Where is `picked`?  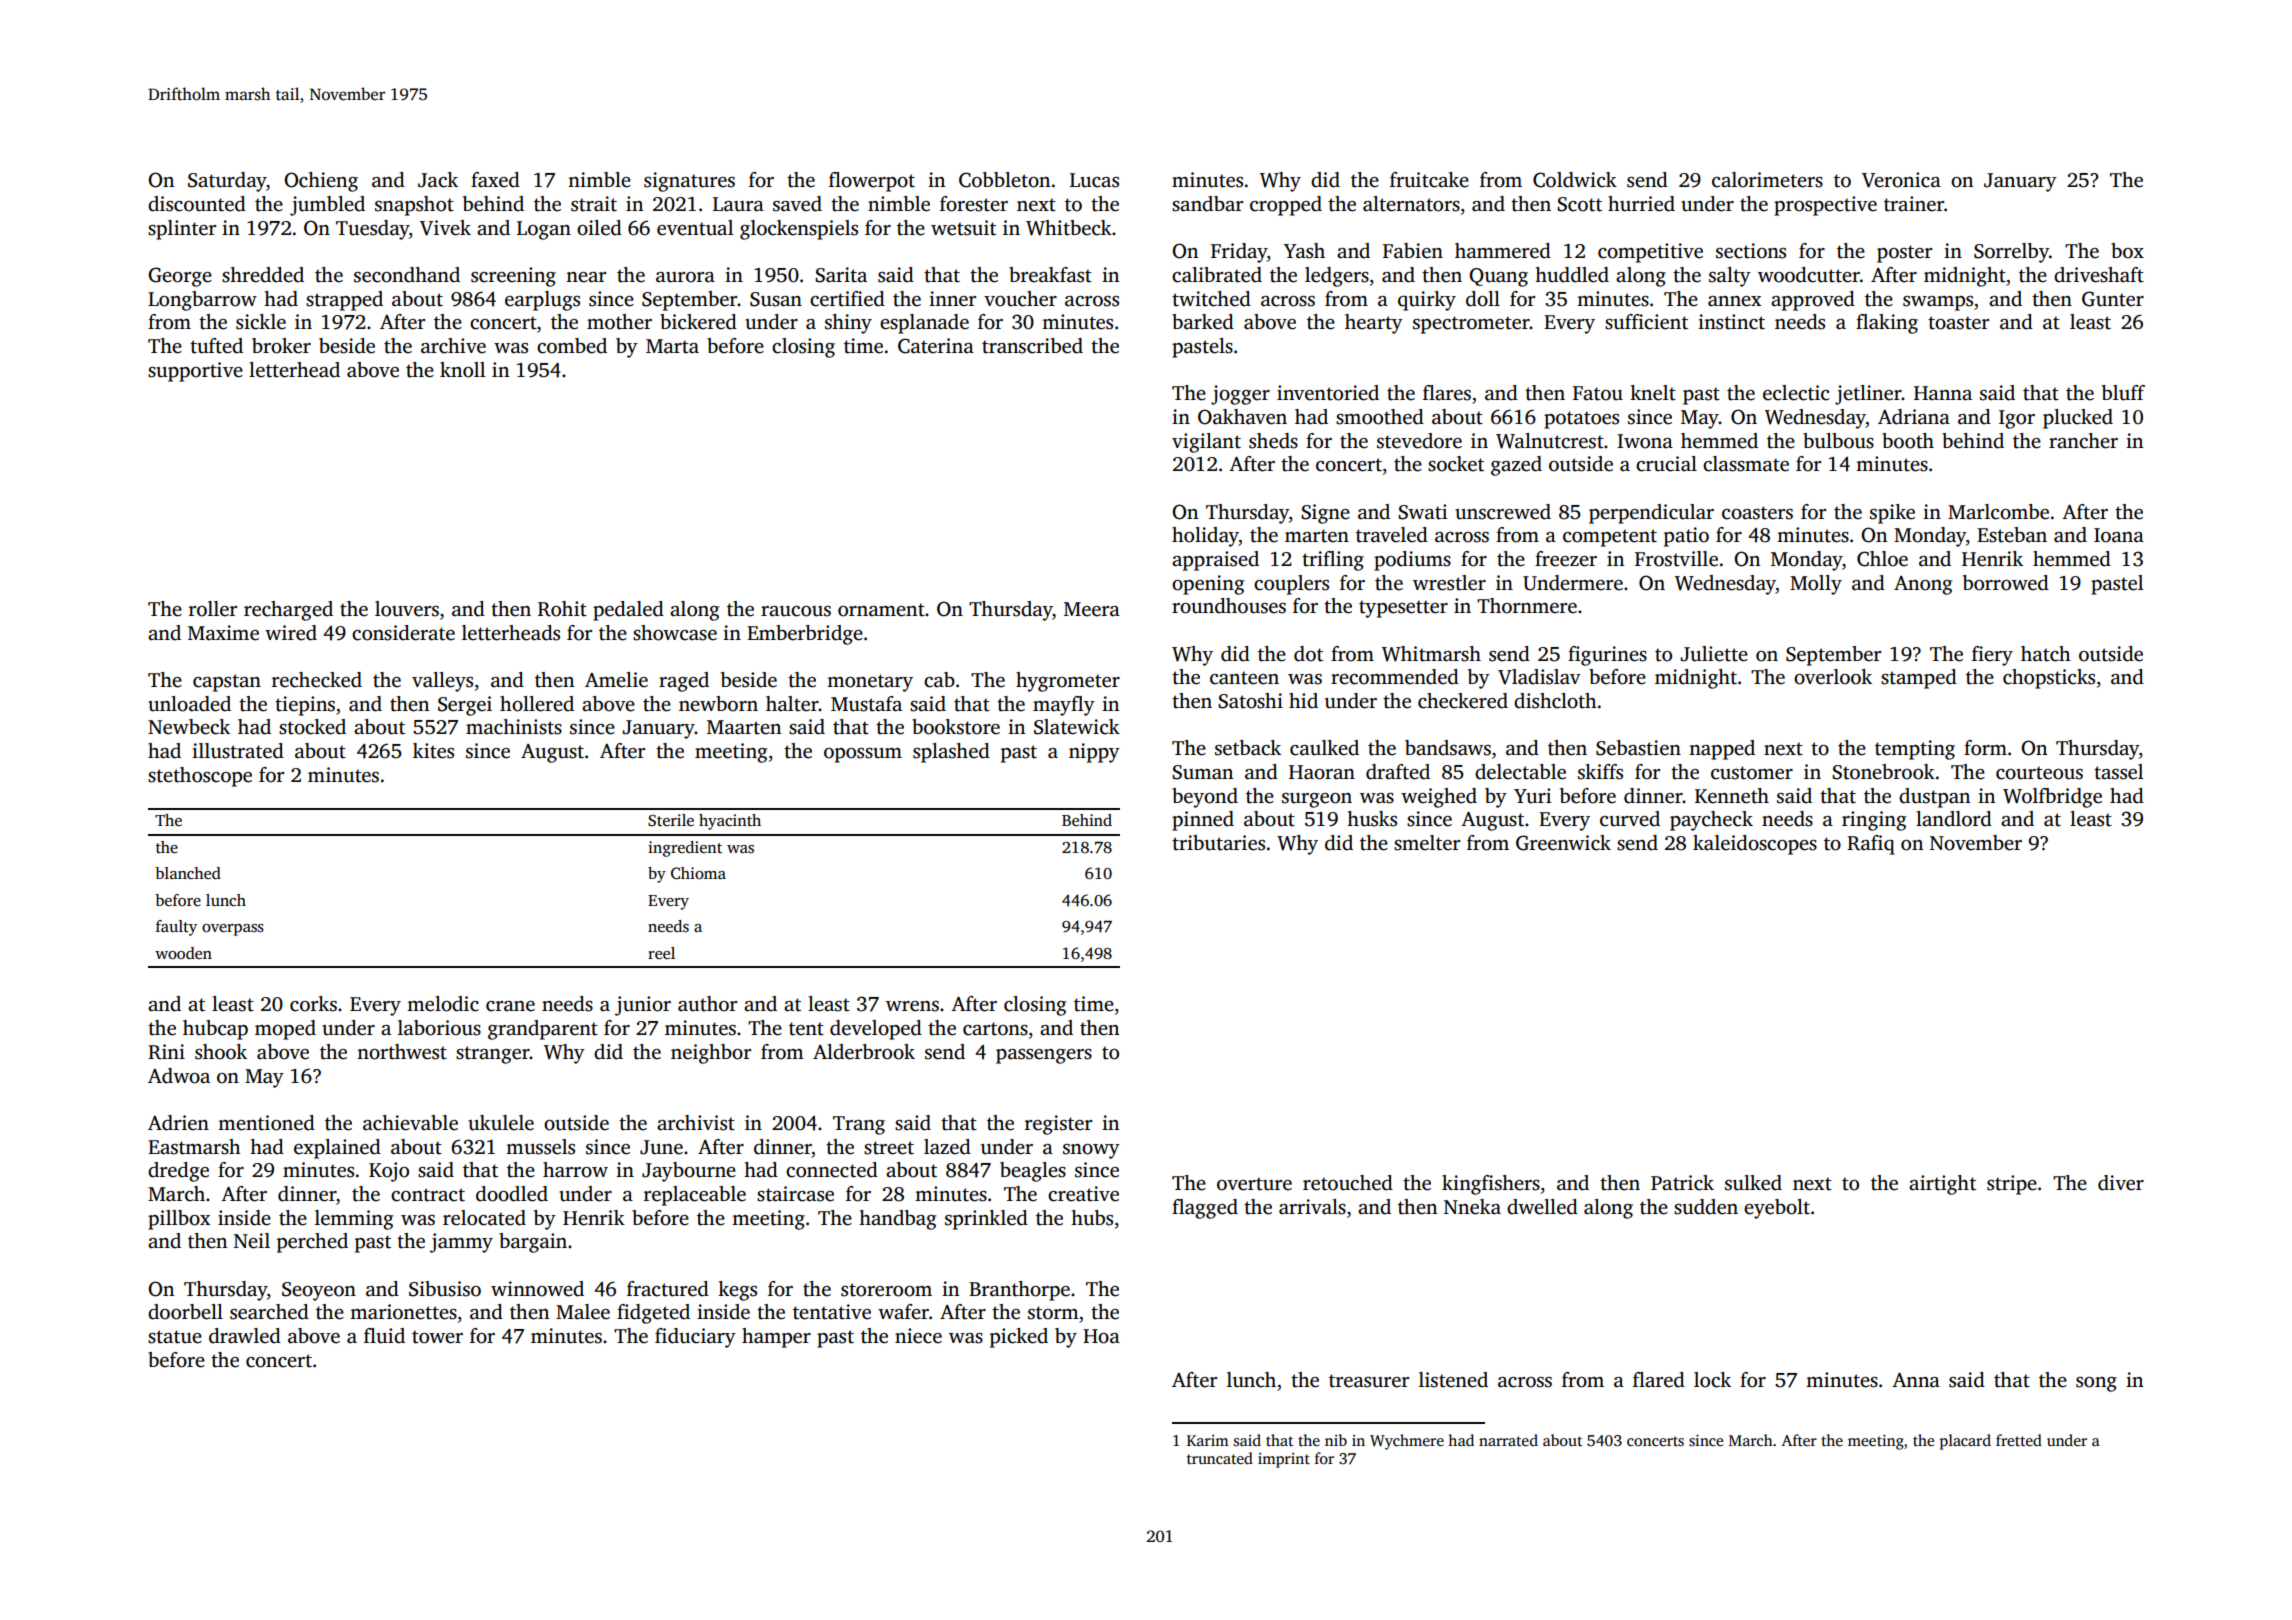 picked is located at coordinates (1019, 1338).
